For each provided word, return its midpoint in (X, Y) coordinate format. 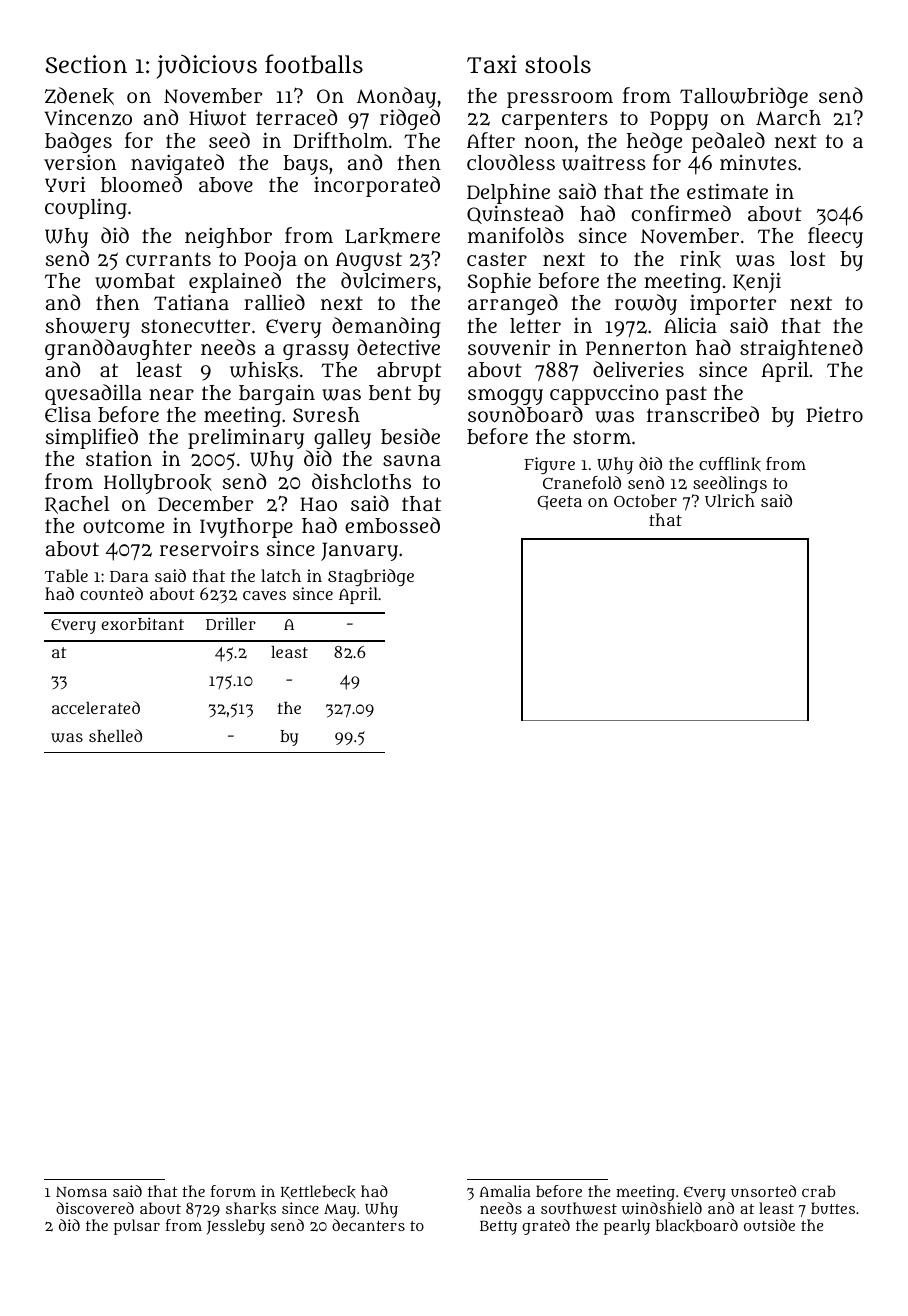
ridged (410, 119)
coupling (86, 208)
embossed (392, 525)
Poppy (679, 120)
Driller (231, 623)
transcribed (703, 414)
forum (233, 1191)
